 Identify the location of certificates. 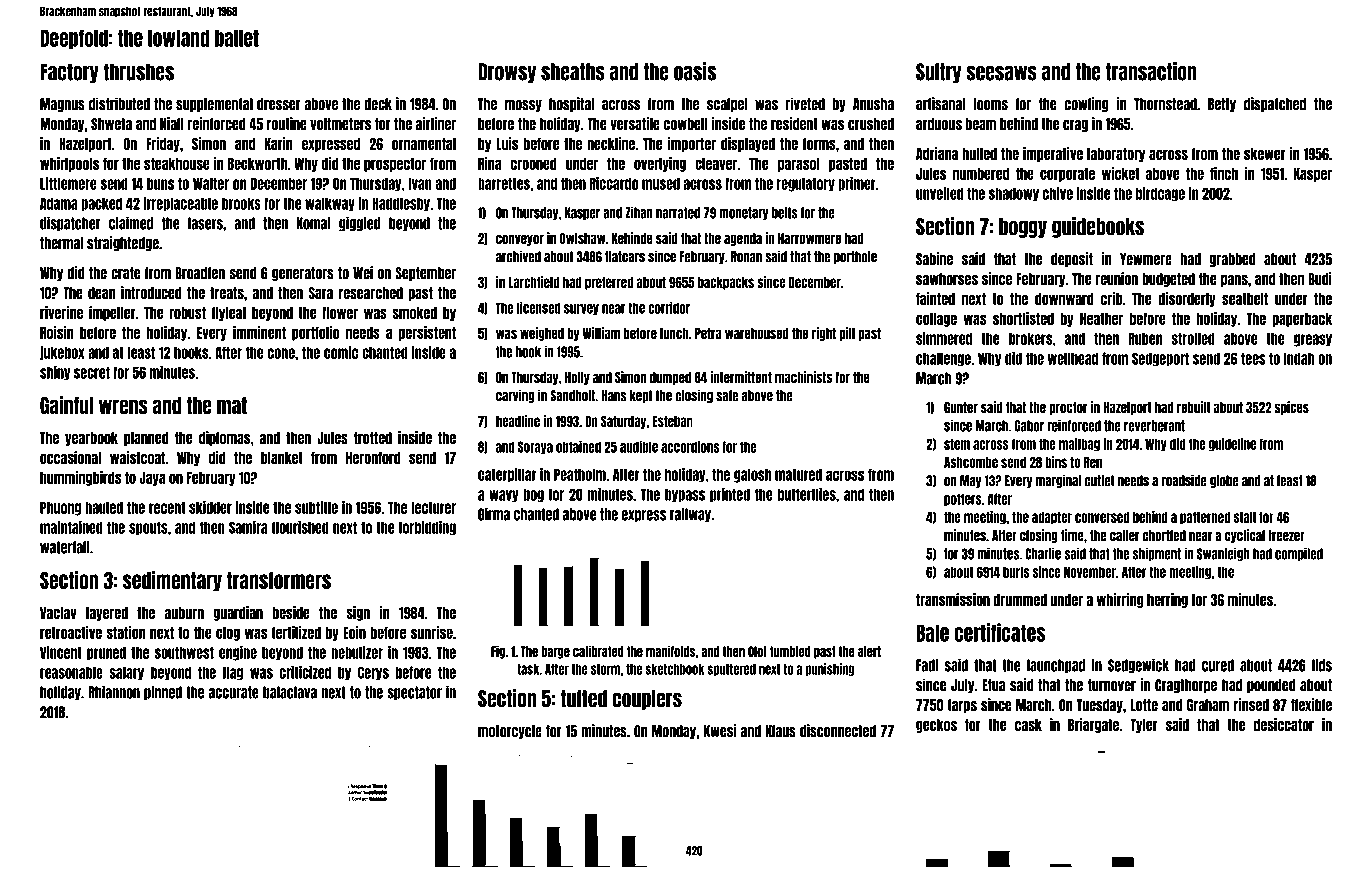
(999, 632).
